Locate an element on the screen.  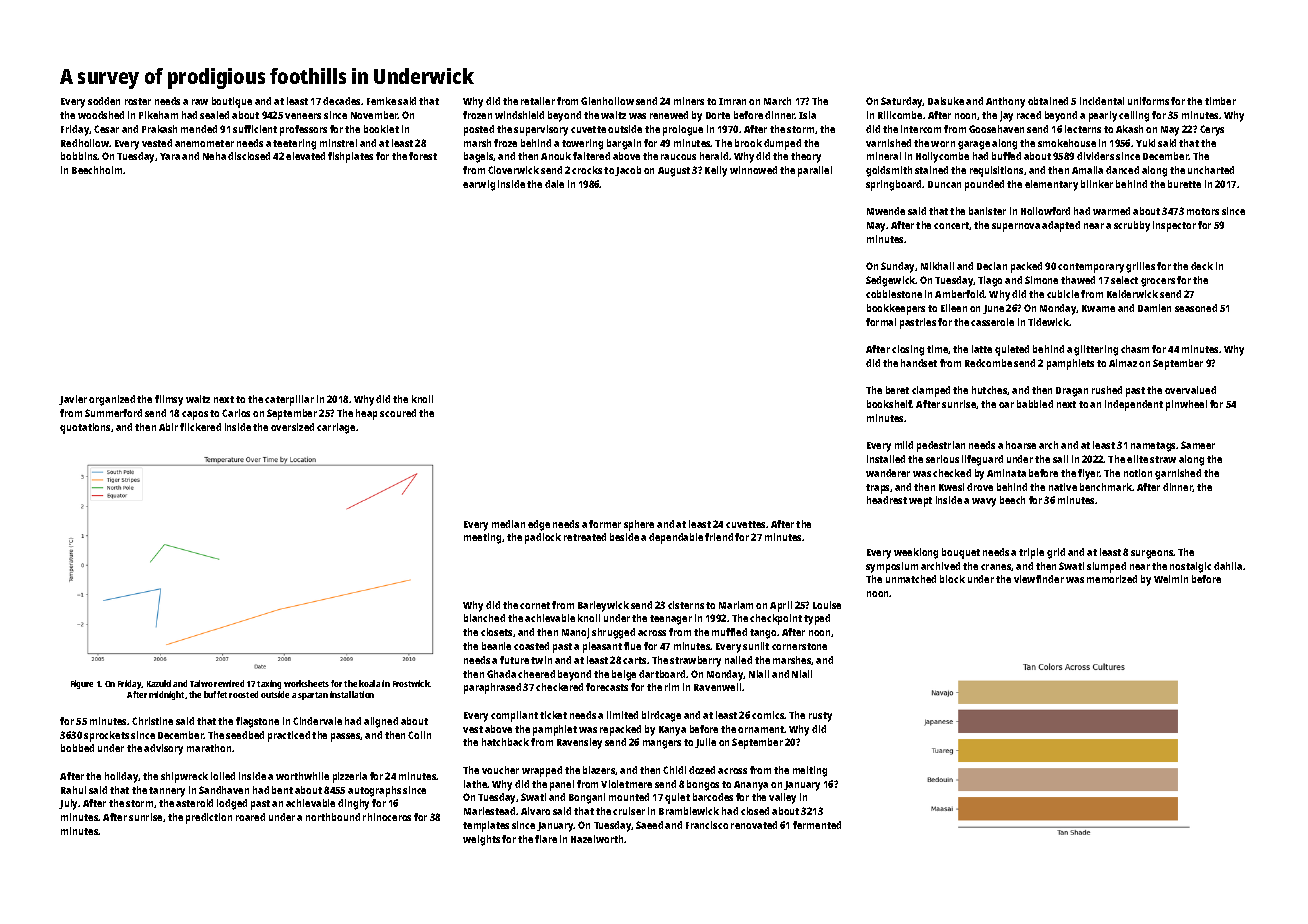
scoured is located at coordinates (398, 413).
